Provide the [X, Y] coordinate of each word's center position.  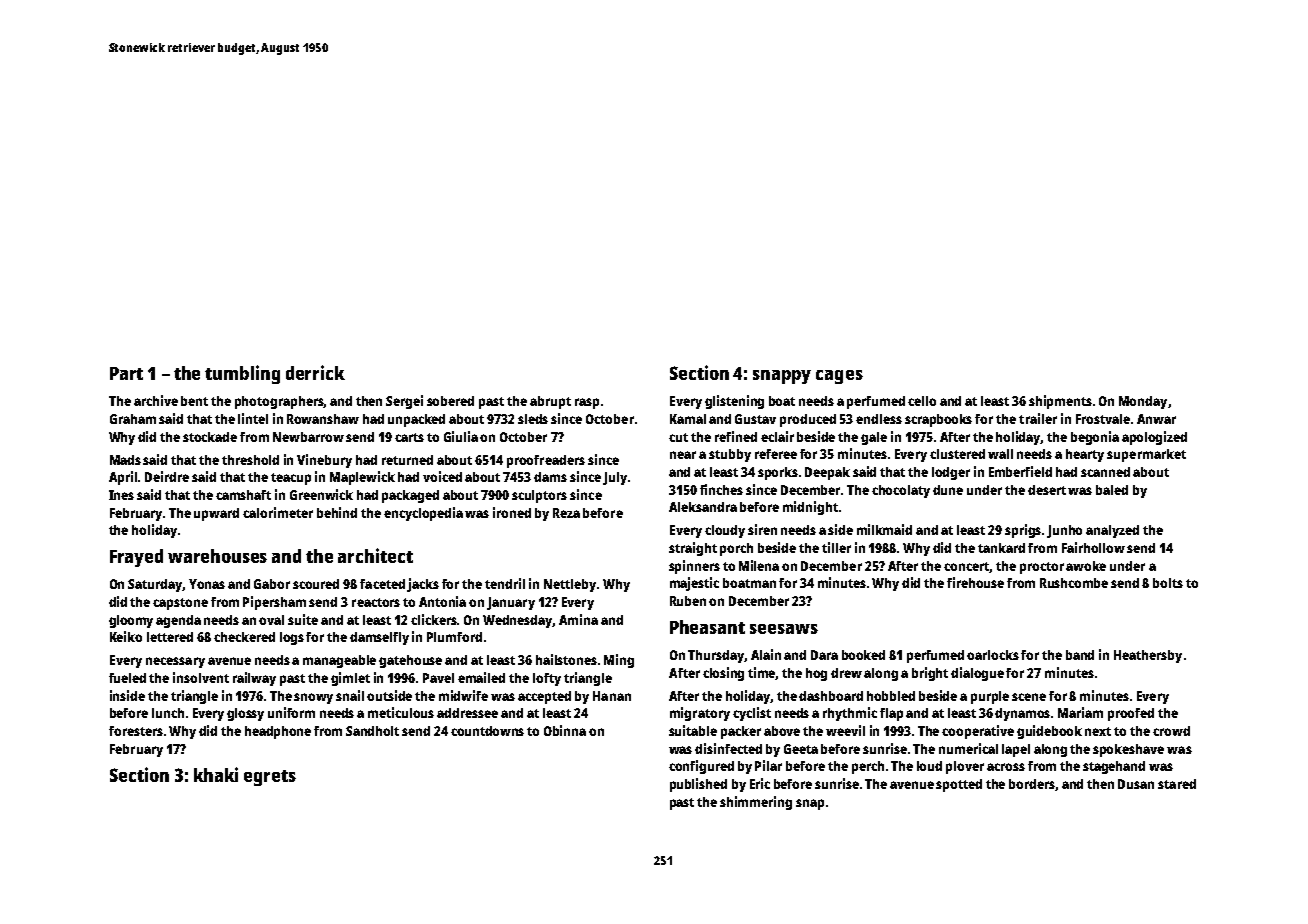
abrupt [550, 402]
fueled [127, 678]
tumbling [242, 374]
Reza [566, 513]
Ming [619, 661]
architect [375, 555]
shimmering [756, 803]
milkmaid [884, 529]
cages [839, 377]
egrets [270, 778]
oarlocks [993, 655]
